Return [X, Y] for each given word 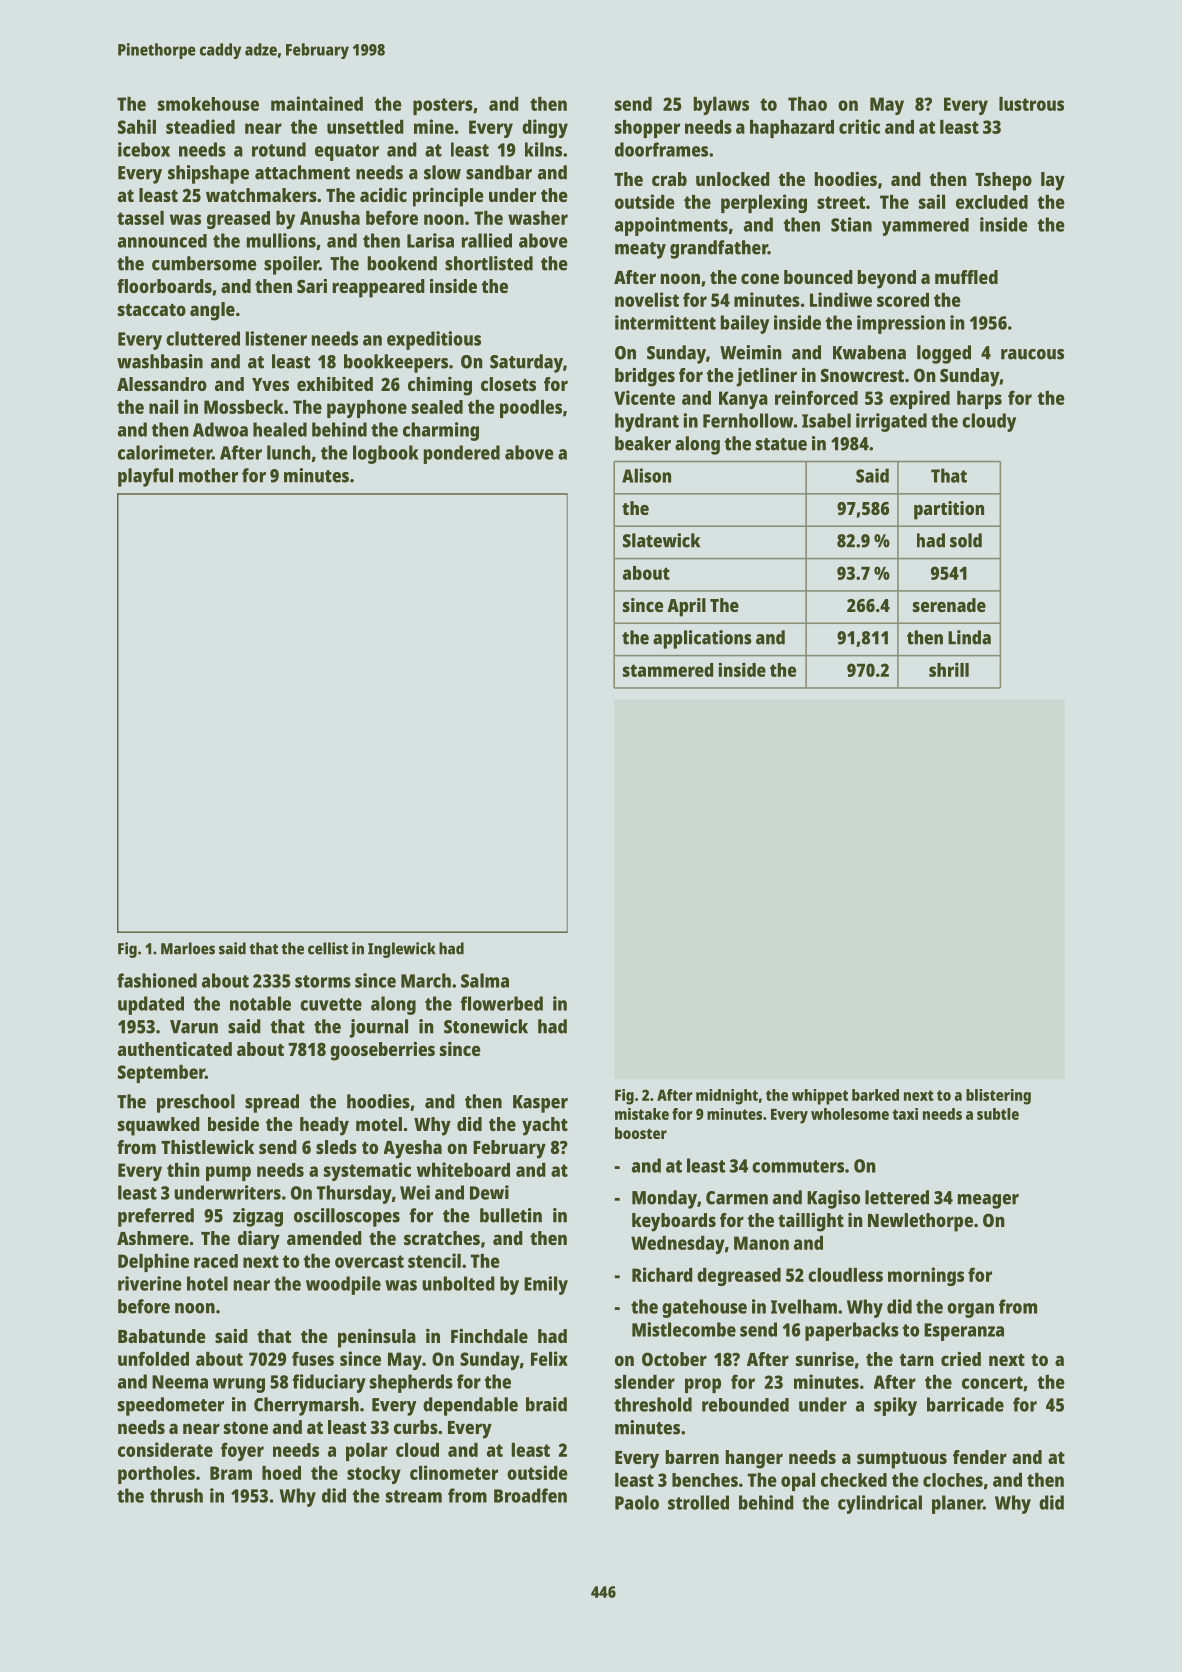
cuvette [331, 1004]
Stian [851, 224]
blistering [998, 1097]
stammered [668, 670]
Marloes [188, 948]
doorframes [661, 149]
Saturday [526, 363]
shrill [949, 669]
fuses [313, 1358]
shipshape [208, 174]
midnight [727, 1097]
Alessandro [162, 384]
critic [859, 126]
